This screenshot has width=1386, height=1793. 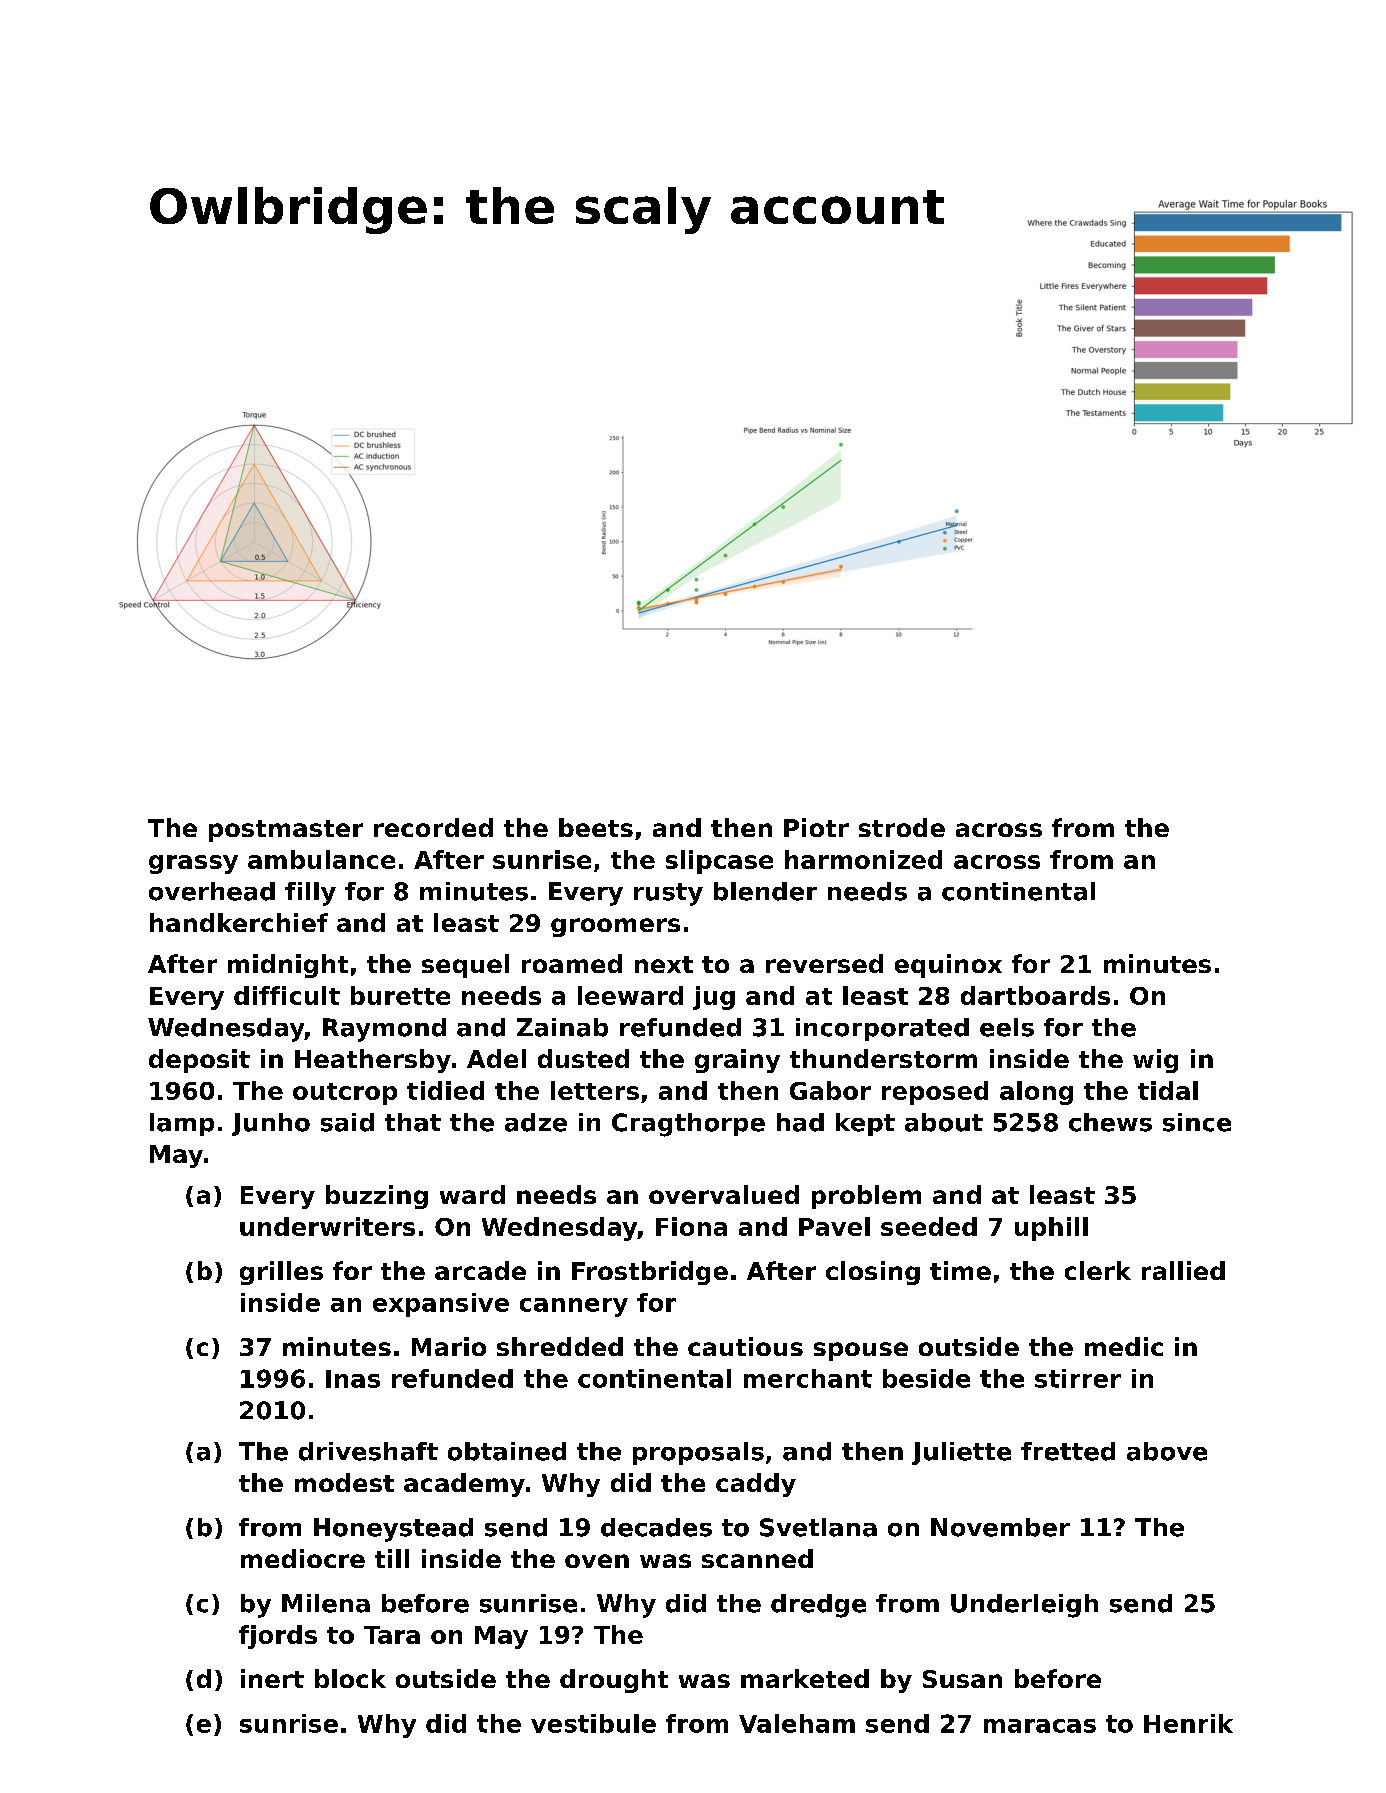 What do you see at coordinates (393, 1530) in the screenshot?
I see `Honeystead` at bounding box center [393, 1530].
